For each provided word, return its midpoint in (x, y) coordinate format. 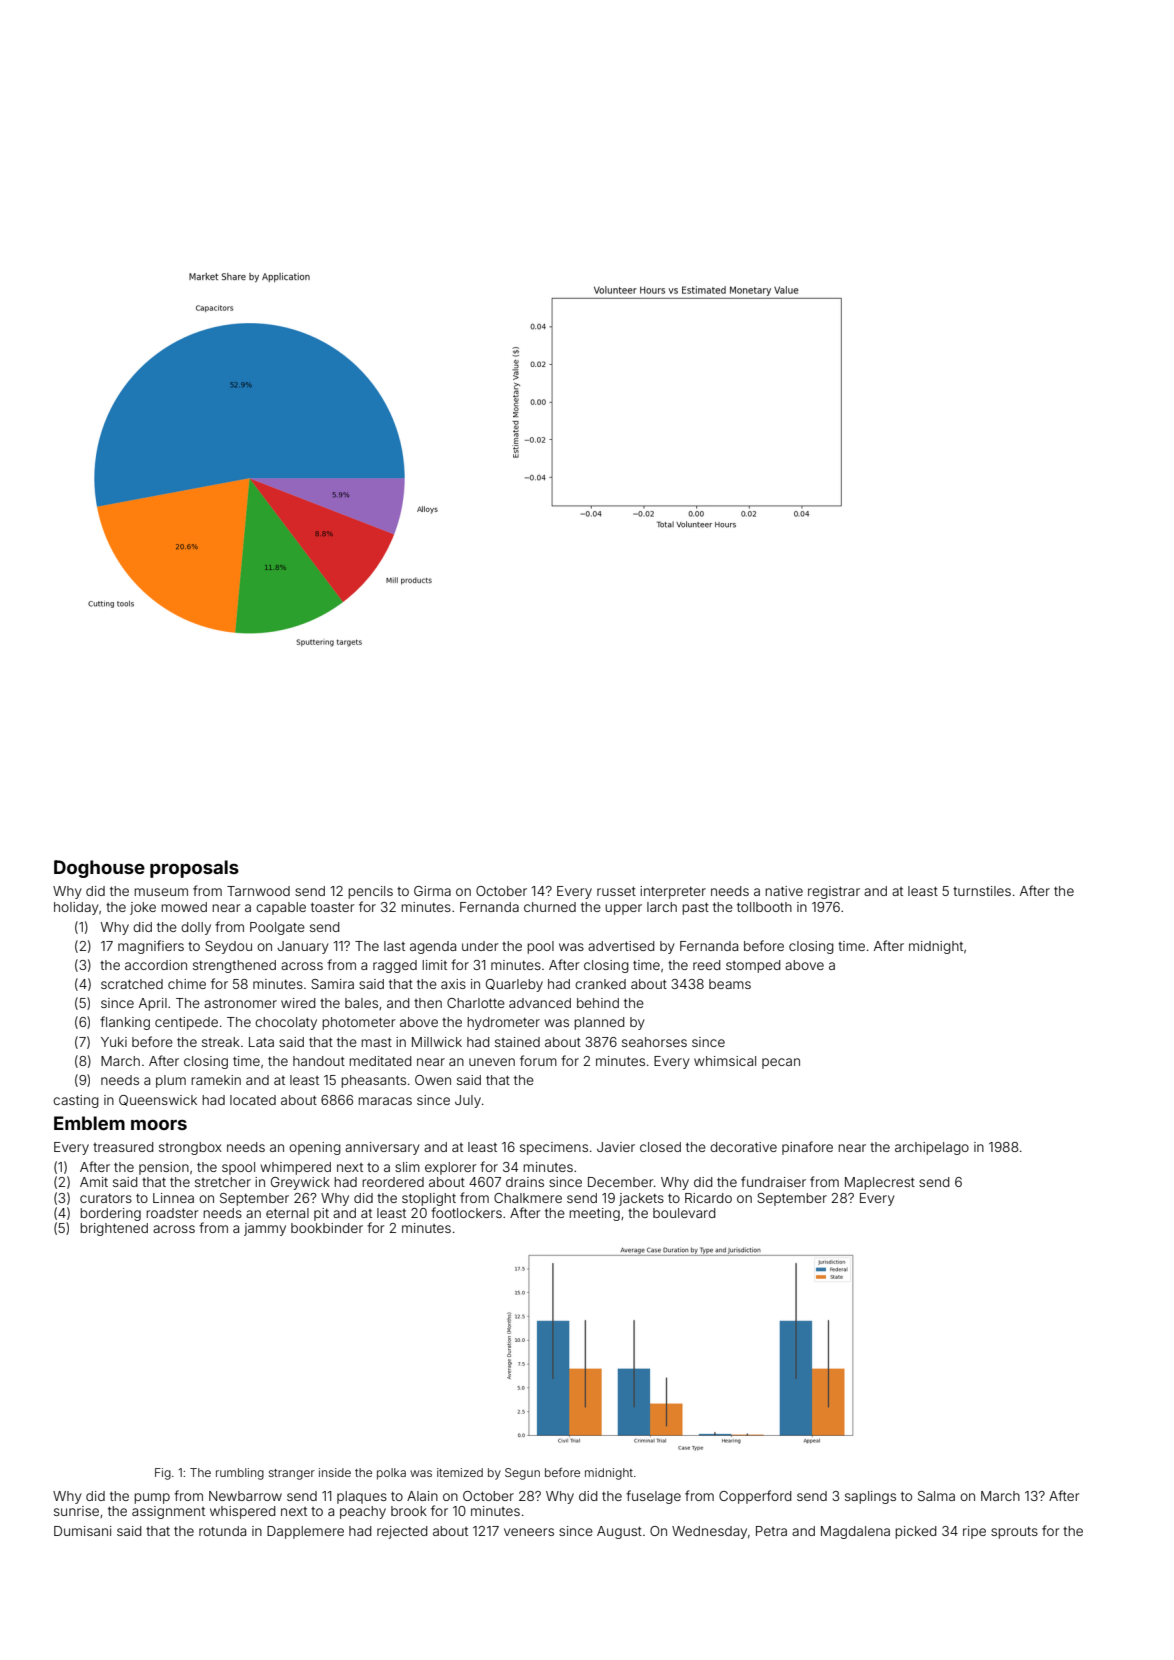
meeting (594, 1214)
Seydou (228, 947)
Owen (433, 1080)
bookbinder (327, 1228)
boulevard (684, 1213)
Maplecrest (880, 1183)
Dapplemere (305, 1532)
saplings (870, 1497)
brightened (114, 1229)
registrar (834, 892)
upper (623, 909)
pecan (781, 1063)
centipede (186, 1023)
